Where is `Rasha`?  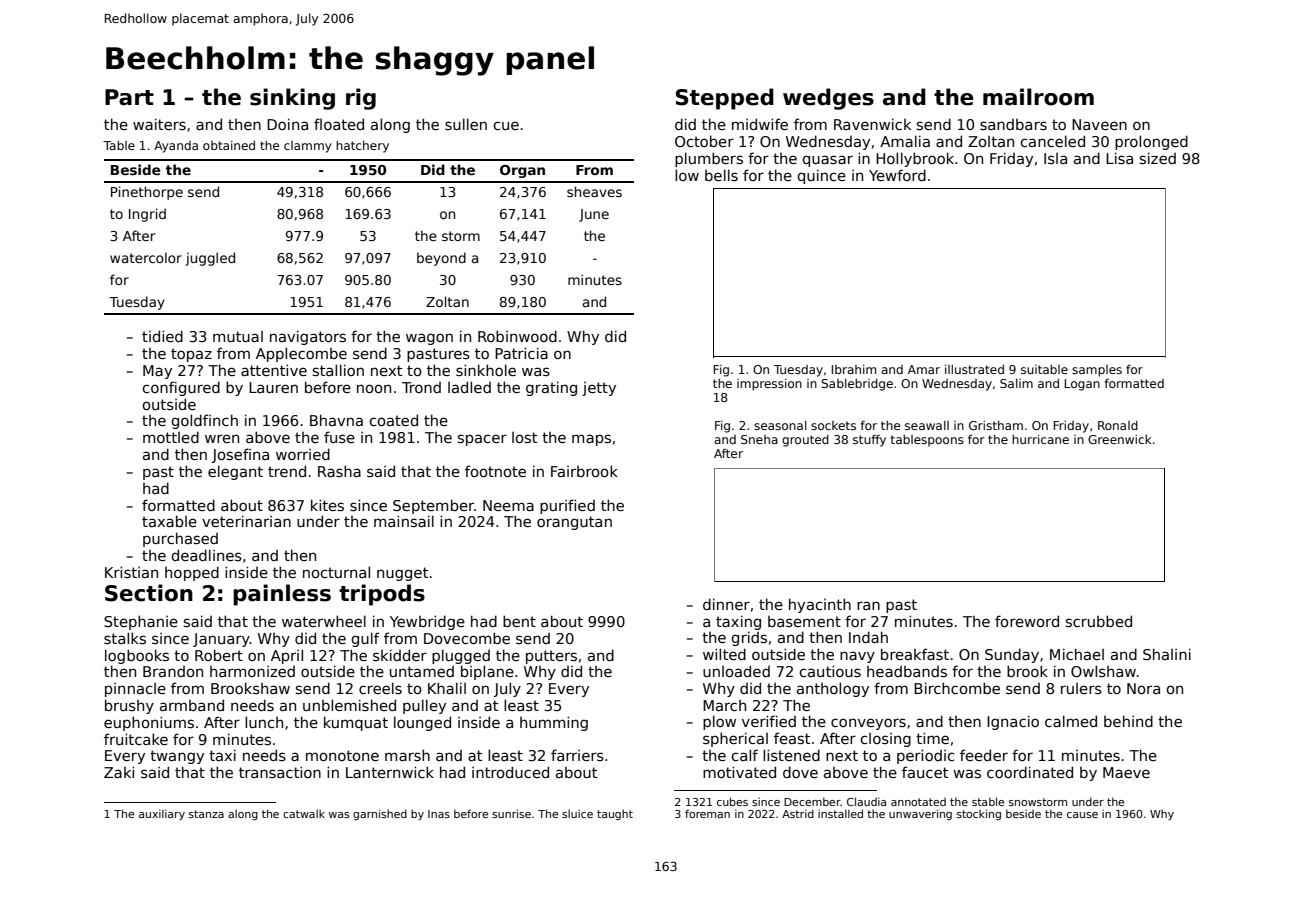
Rasha is located at coordinates (339, 471).
